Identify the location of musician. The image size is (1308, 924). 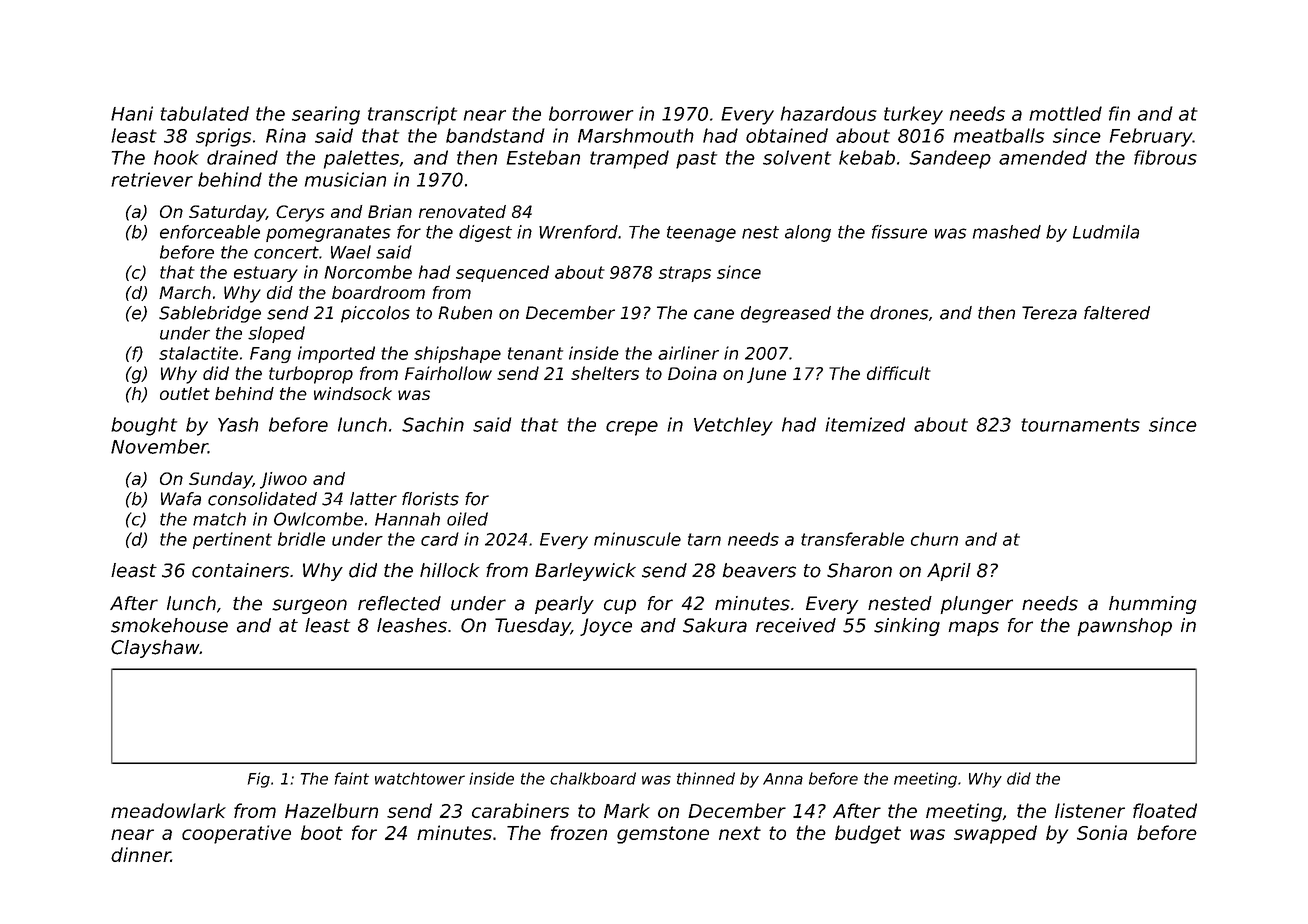
(345, 179).
